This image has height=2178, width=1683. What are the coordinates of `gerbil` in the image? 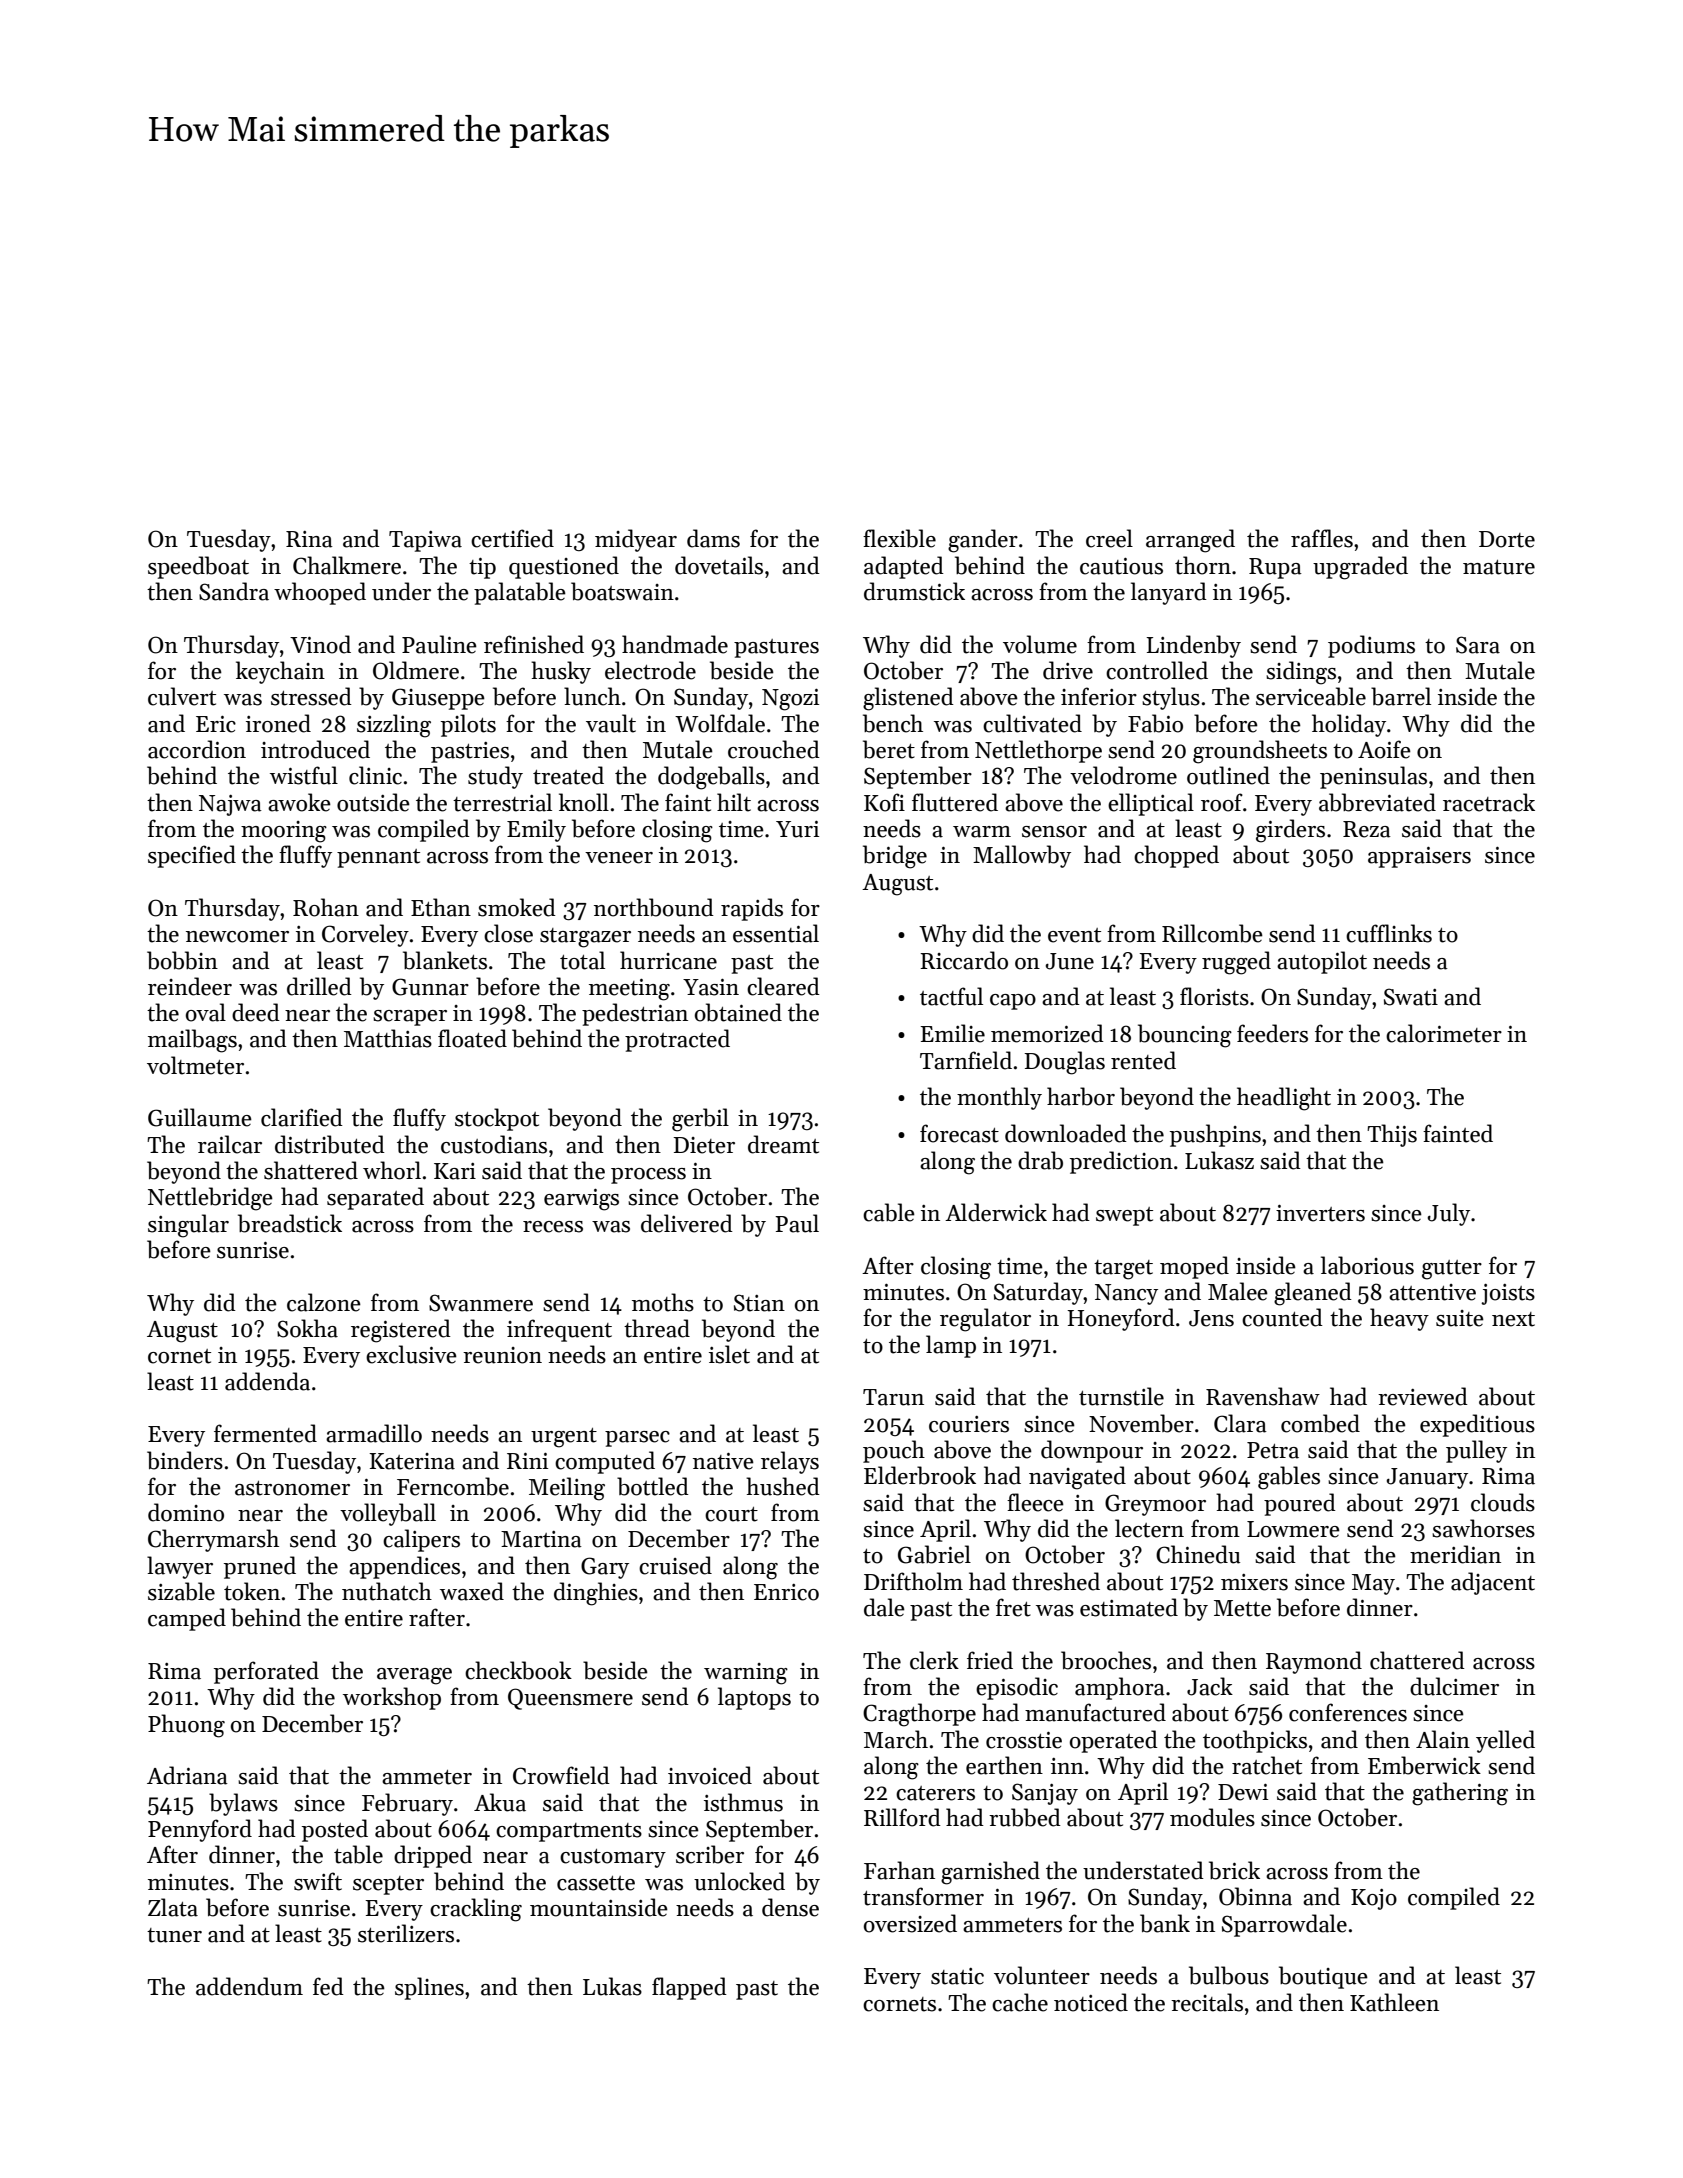 It's located at (700, 1120).
